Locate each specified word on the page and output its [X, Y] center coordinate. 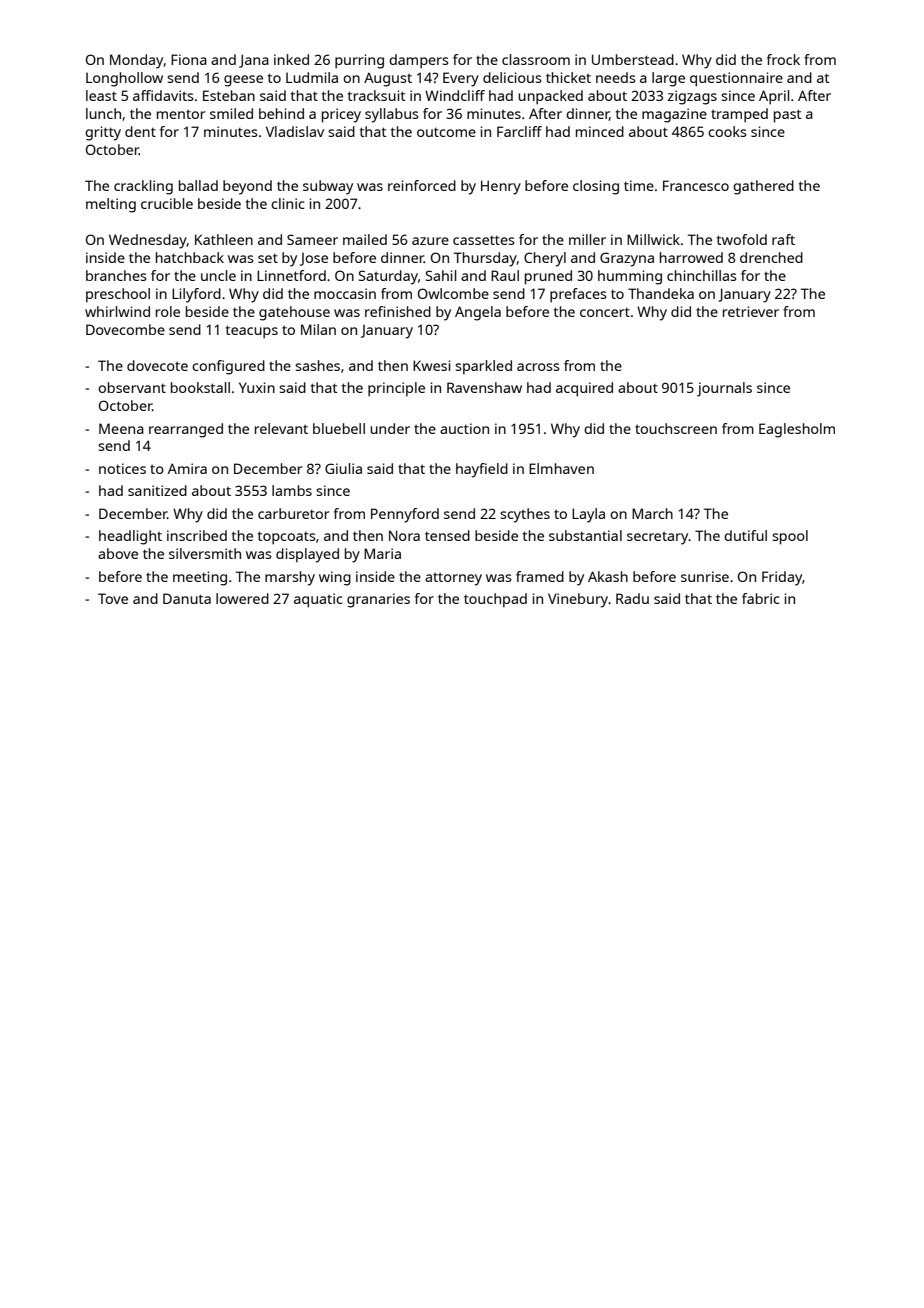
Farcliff [519, 131]
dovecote [157, 365]
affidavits [163, 95]
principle [396, 389]
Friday [782, 578]
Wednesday [148, 241]
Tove [113, 598]
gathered [763, 187]
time [639, 185]
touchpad [495, 600]
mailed [365, 239]
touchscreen [676, 428]
